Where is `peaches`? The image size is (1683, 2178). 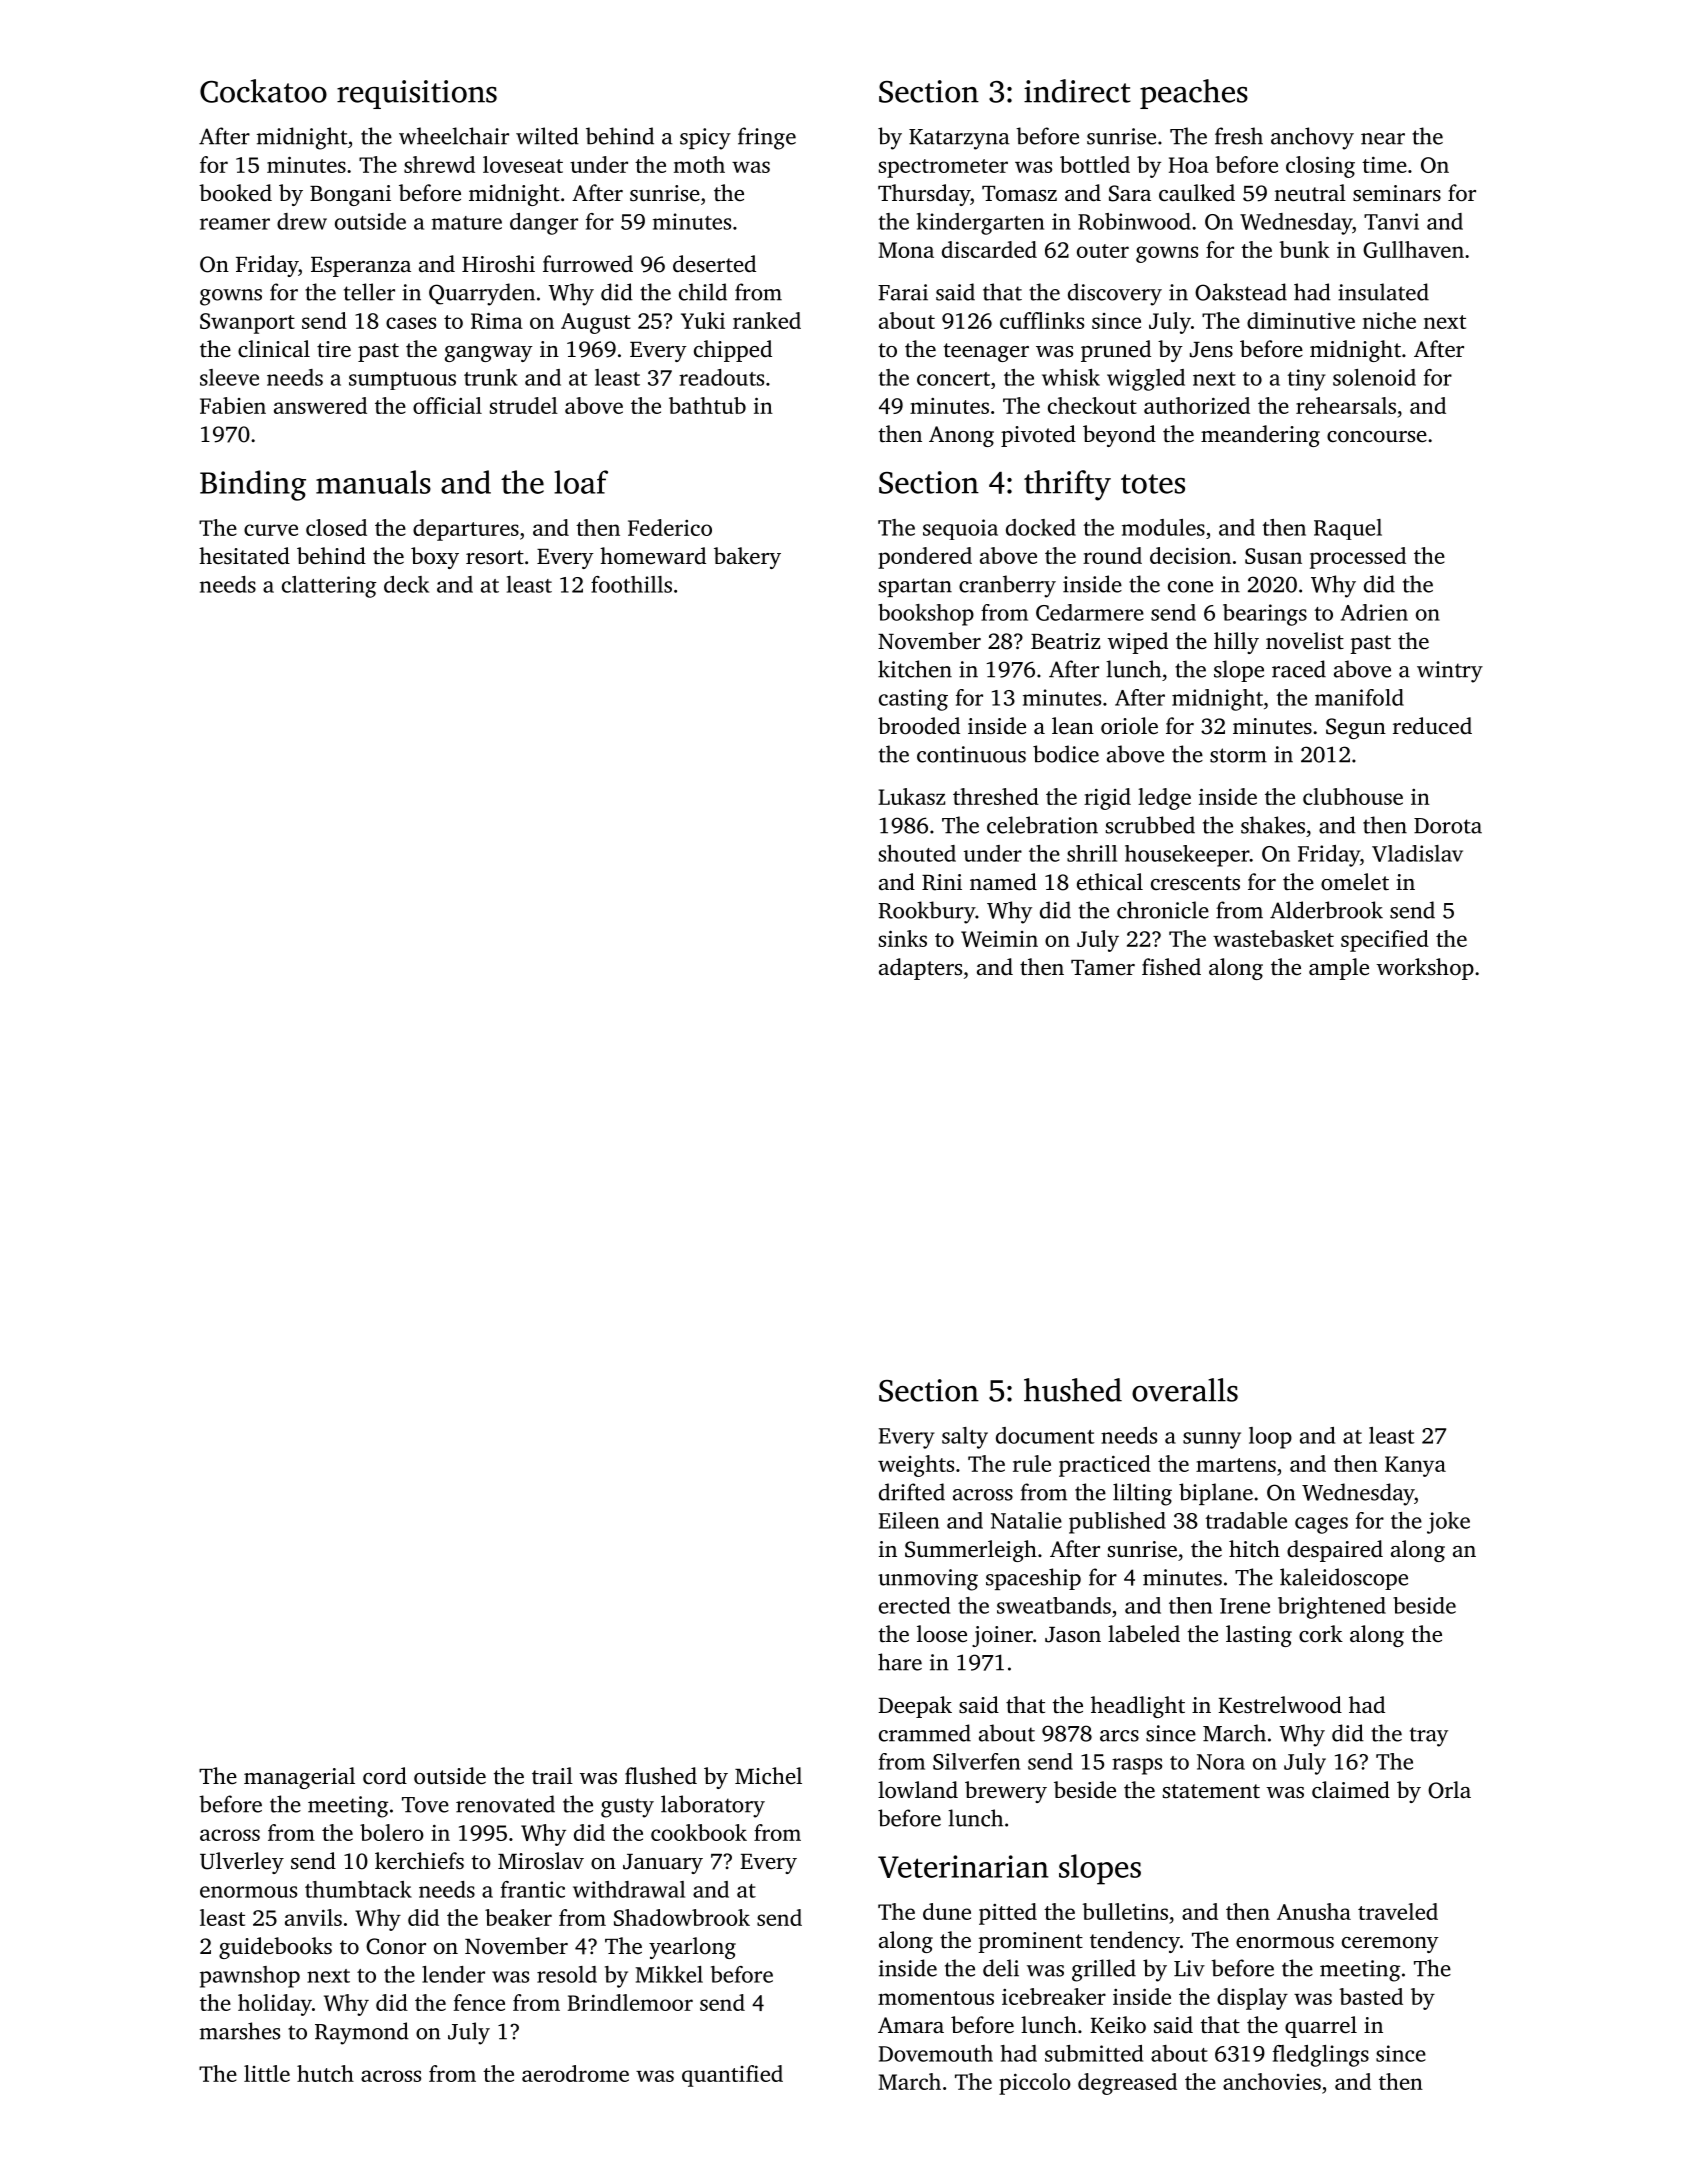
peaches is located at coordinates (1194, 94).
